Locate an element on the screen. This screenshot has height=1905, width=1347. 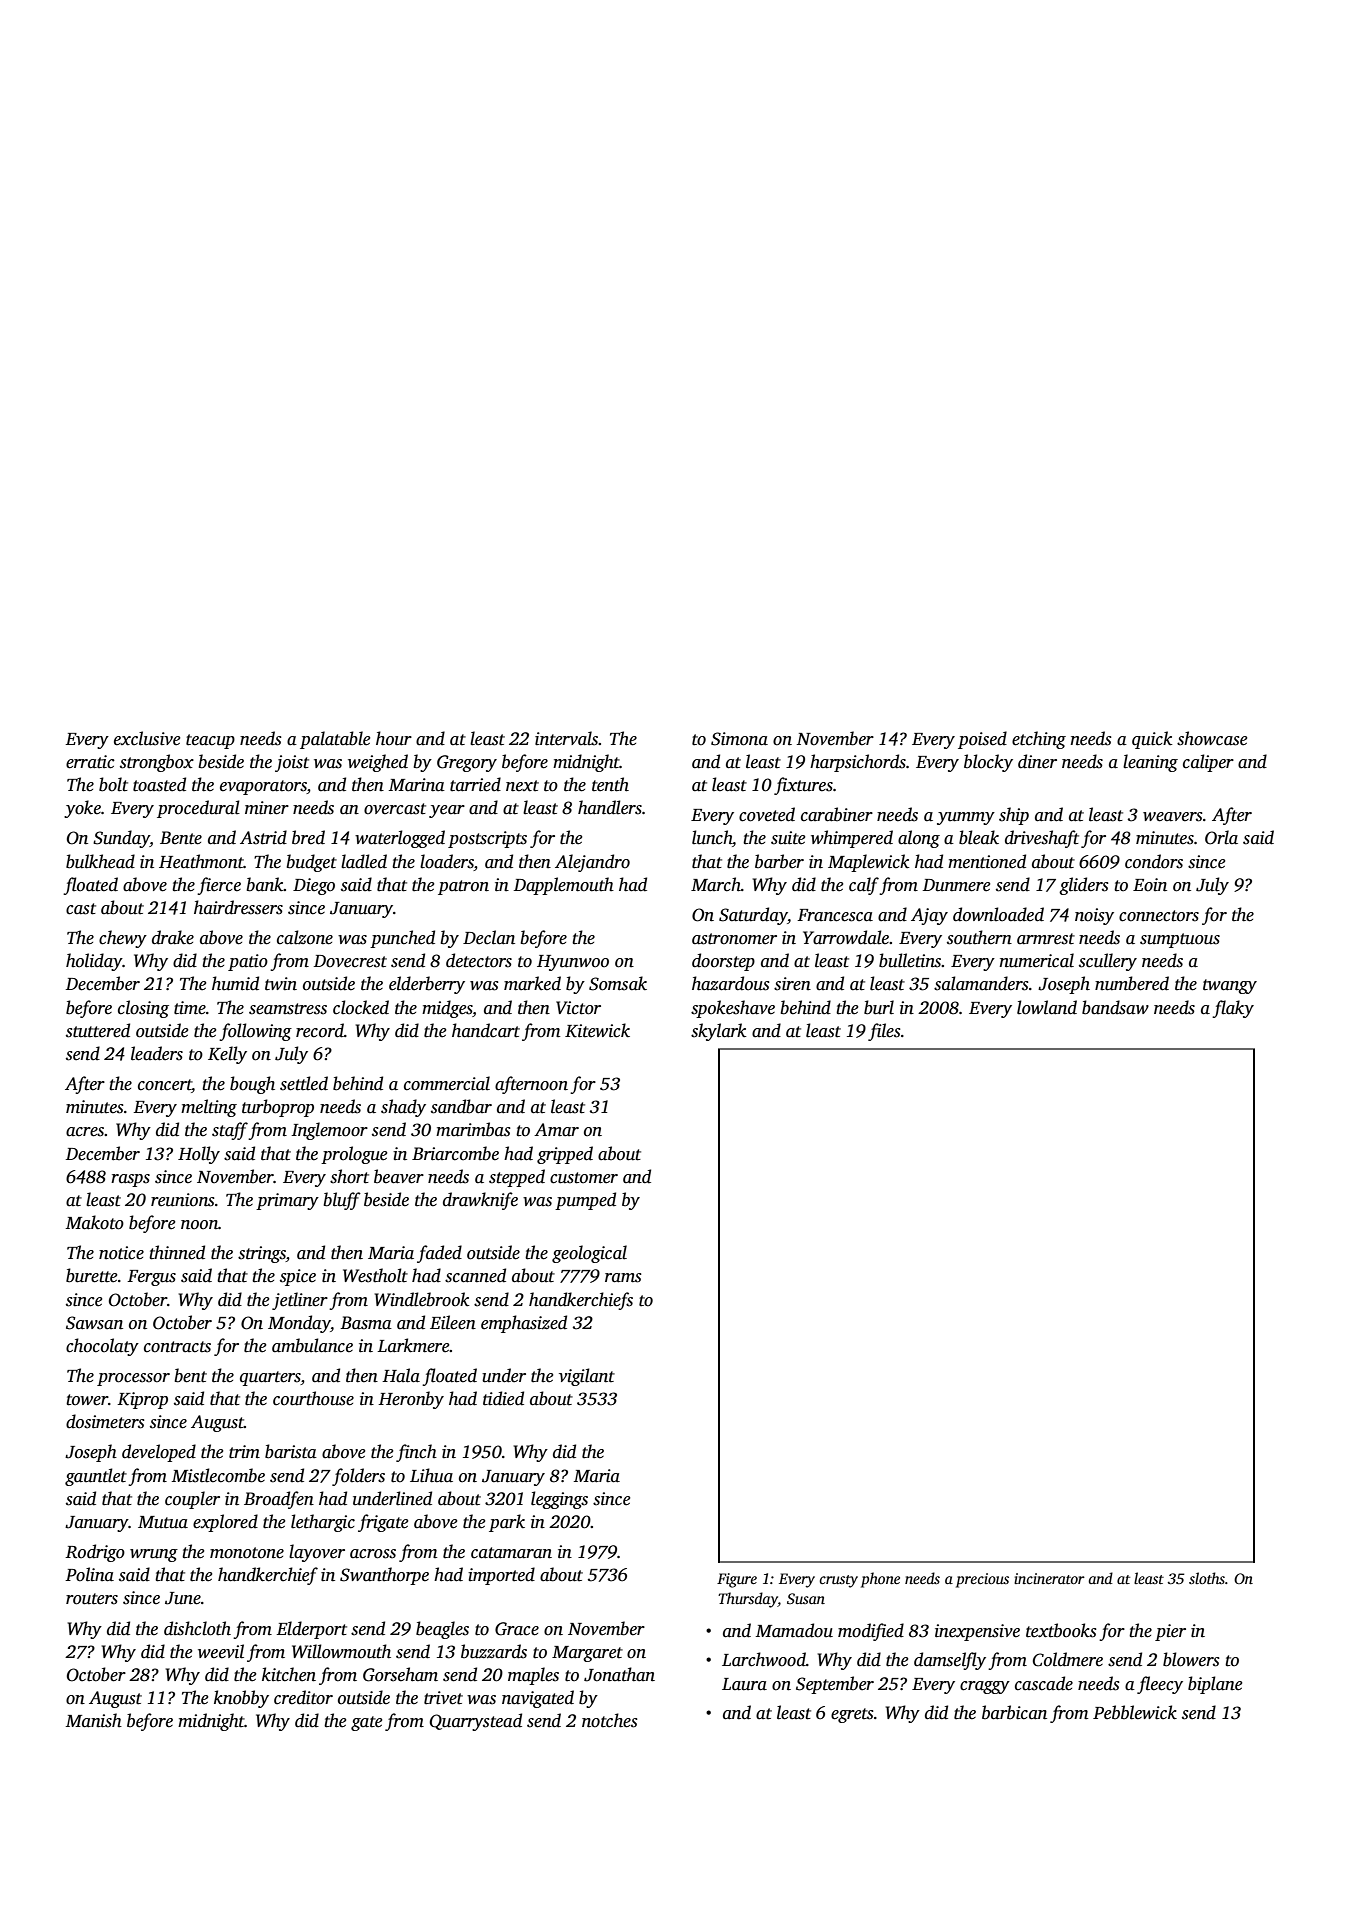
imported is located at coordinates (501, 1576).
